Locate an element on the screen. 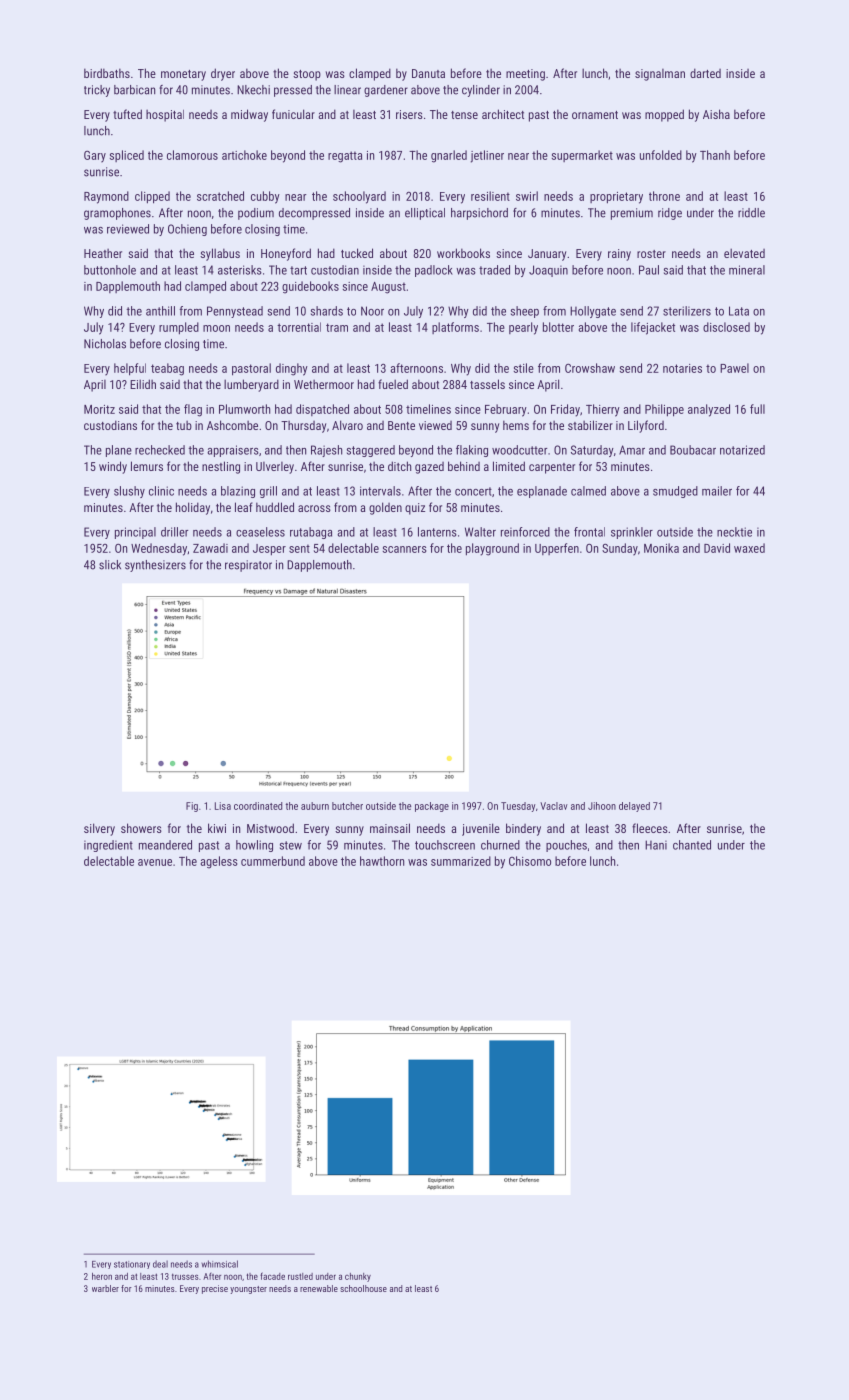 This screenshot has height=1400, width=849. youngster is located at coordinates (248, 1290).
